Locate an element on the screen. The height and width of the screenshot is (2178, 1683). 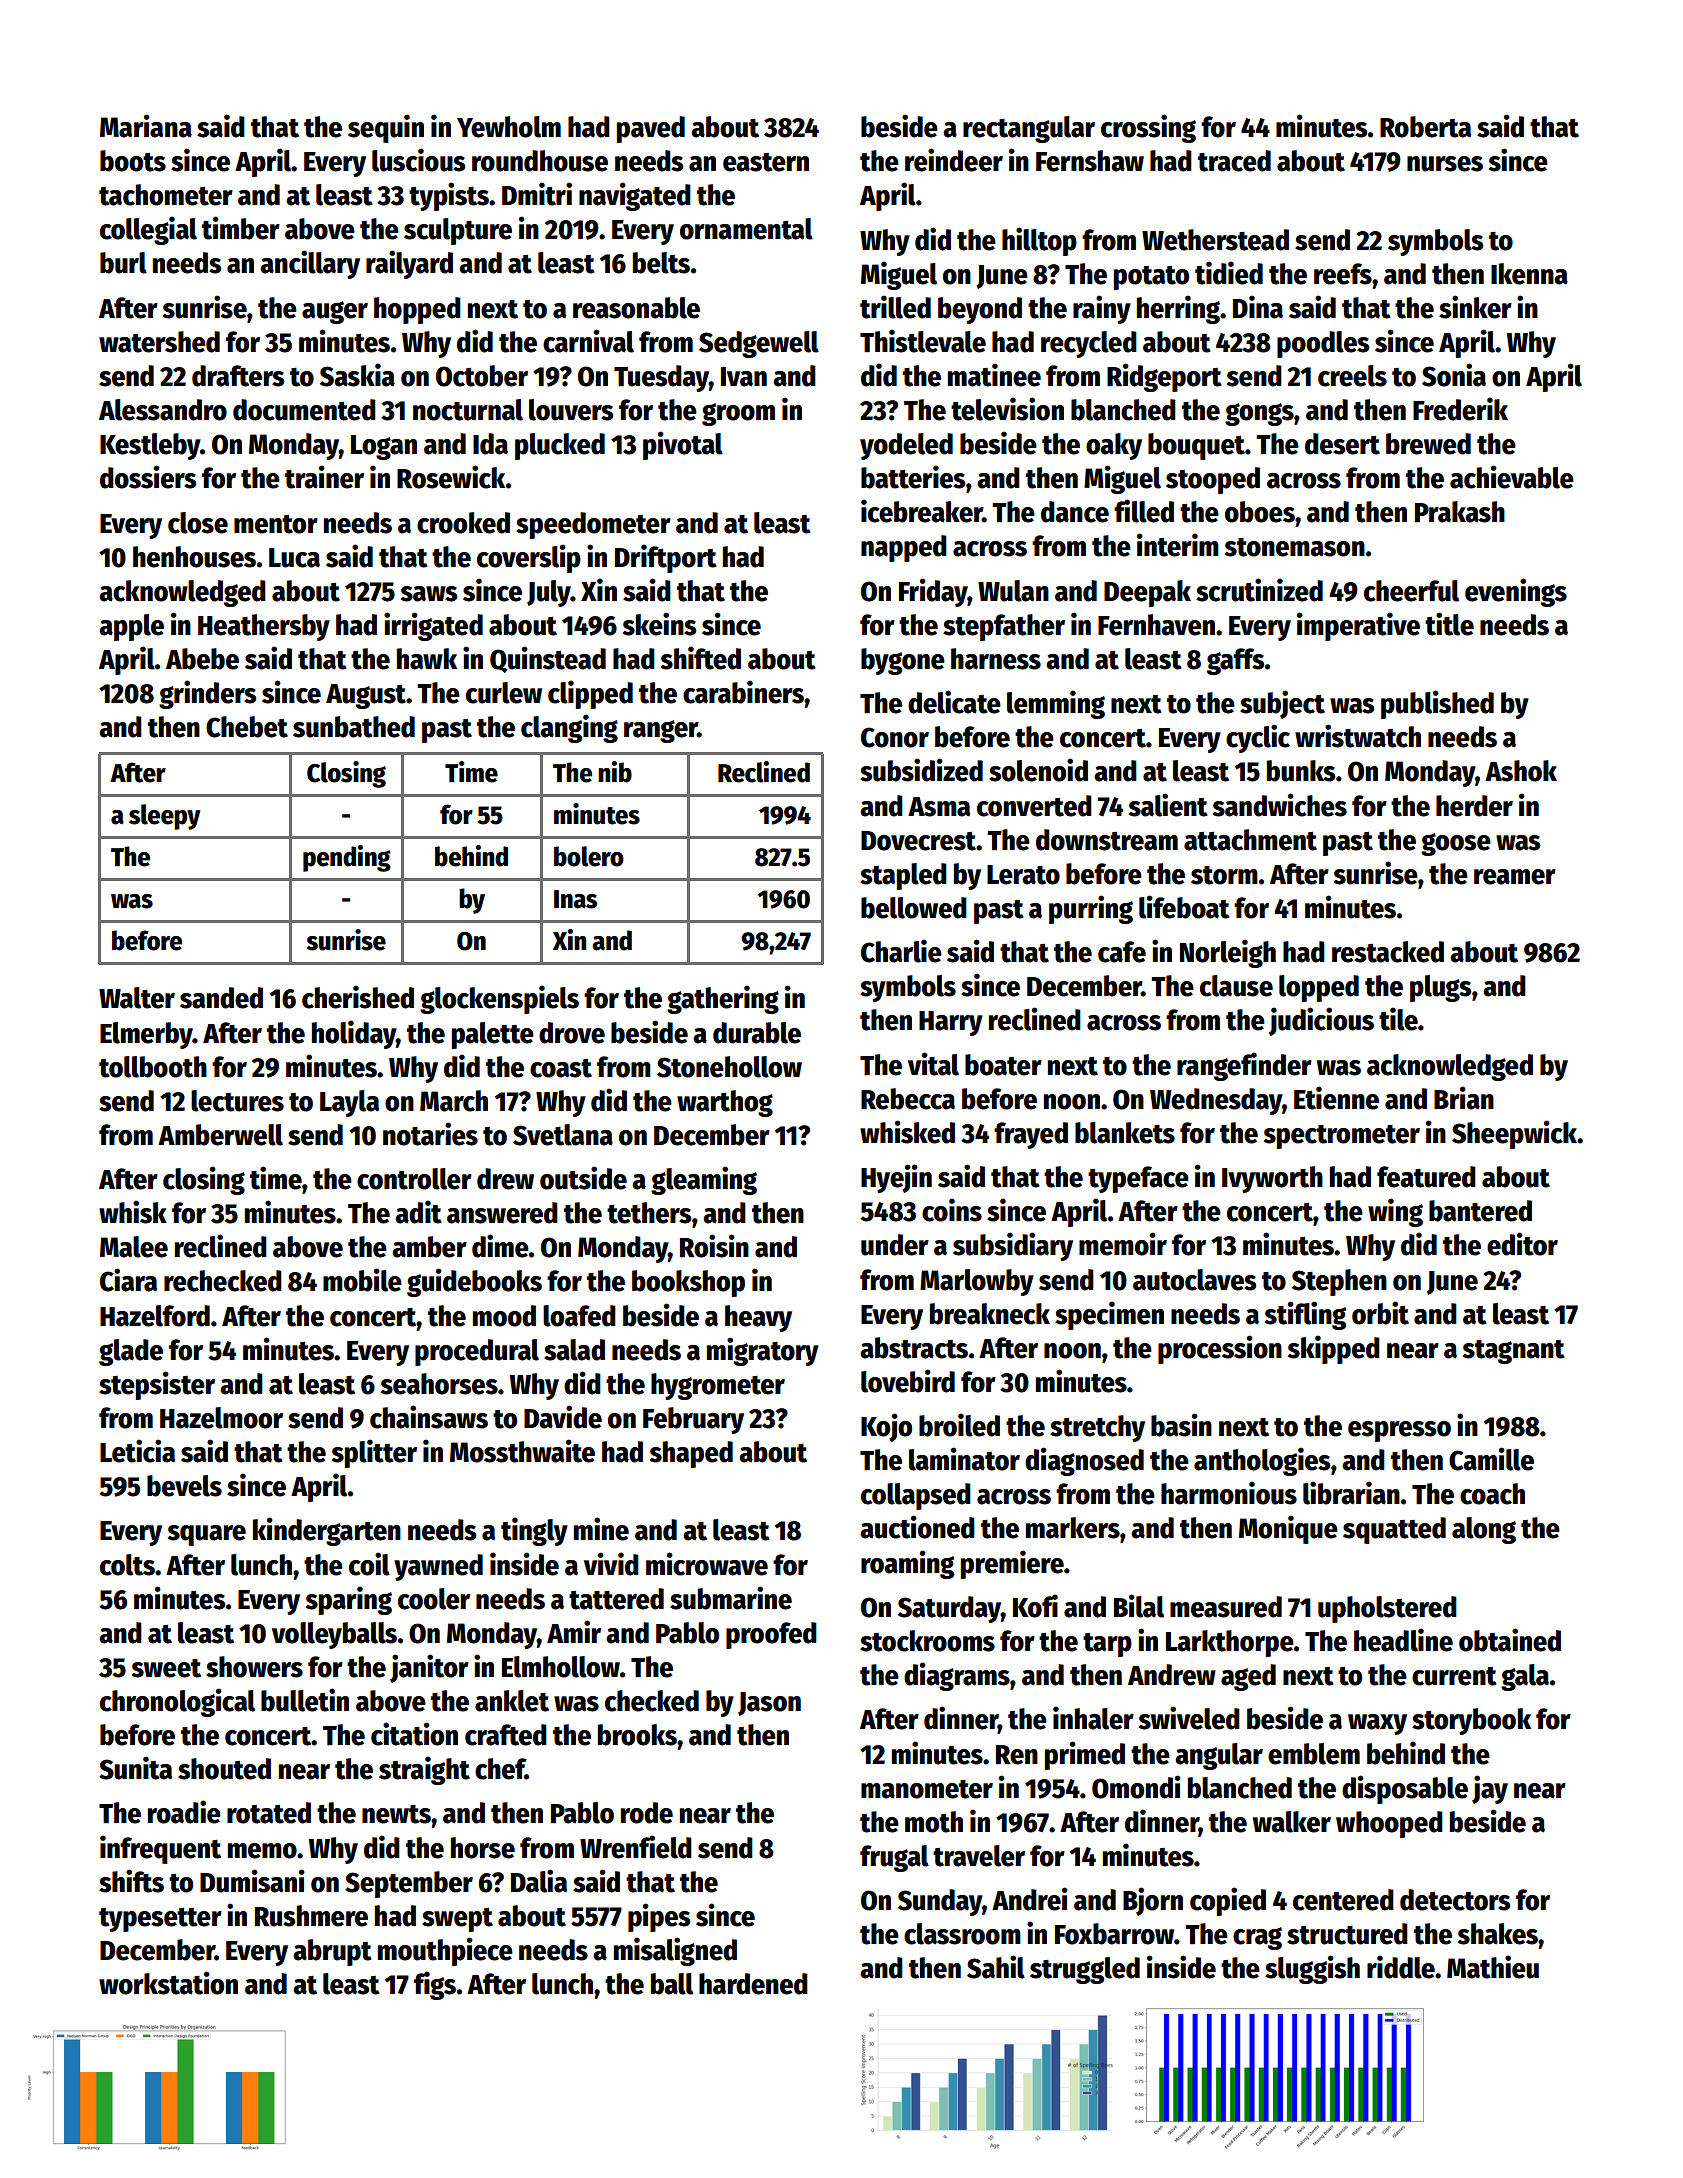
nurses is located at coordinates (1445, 164).
